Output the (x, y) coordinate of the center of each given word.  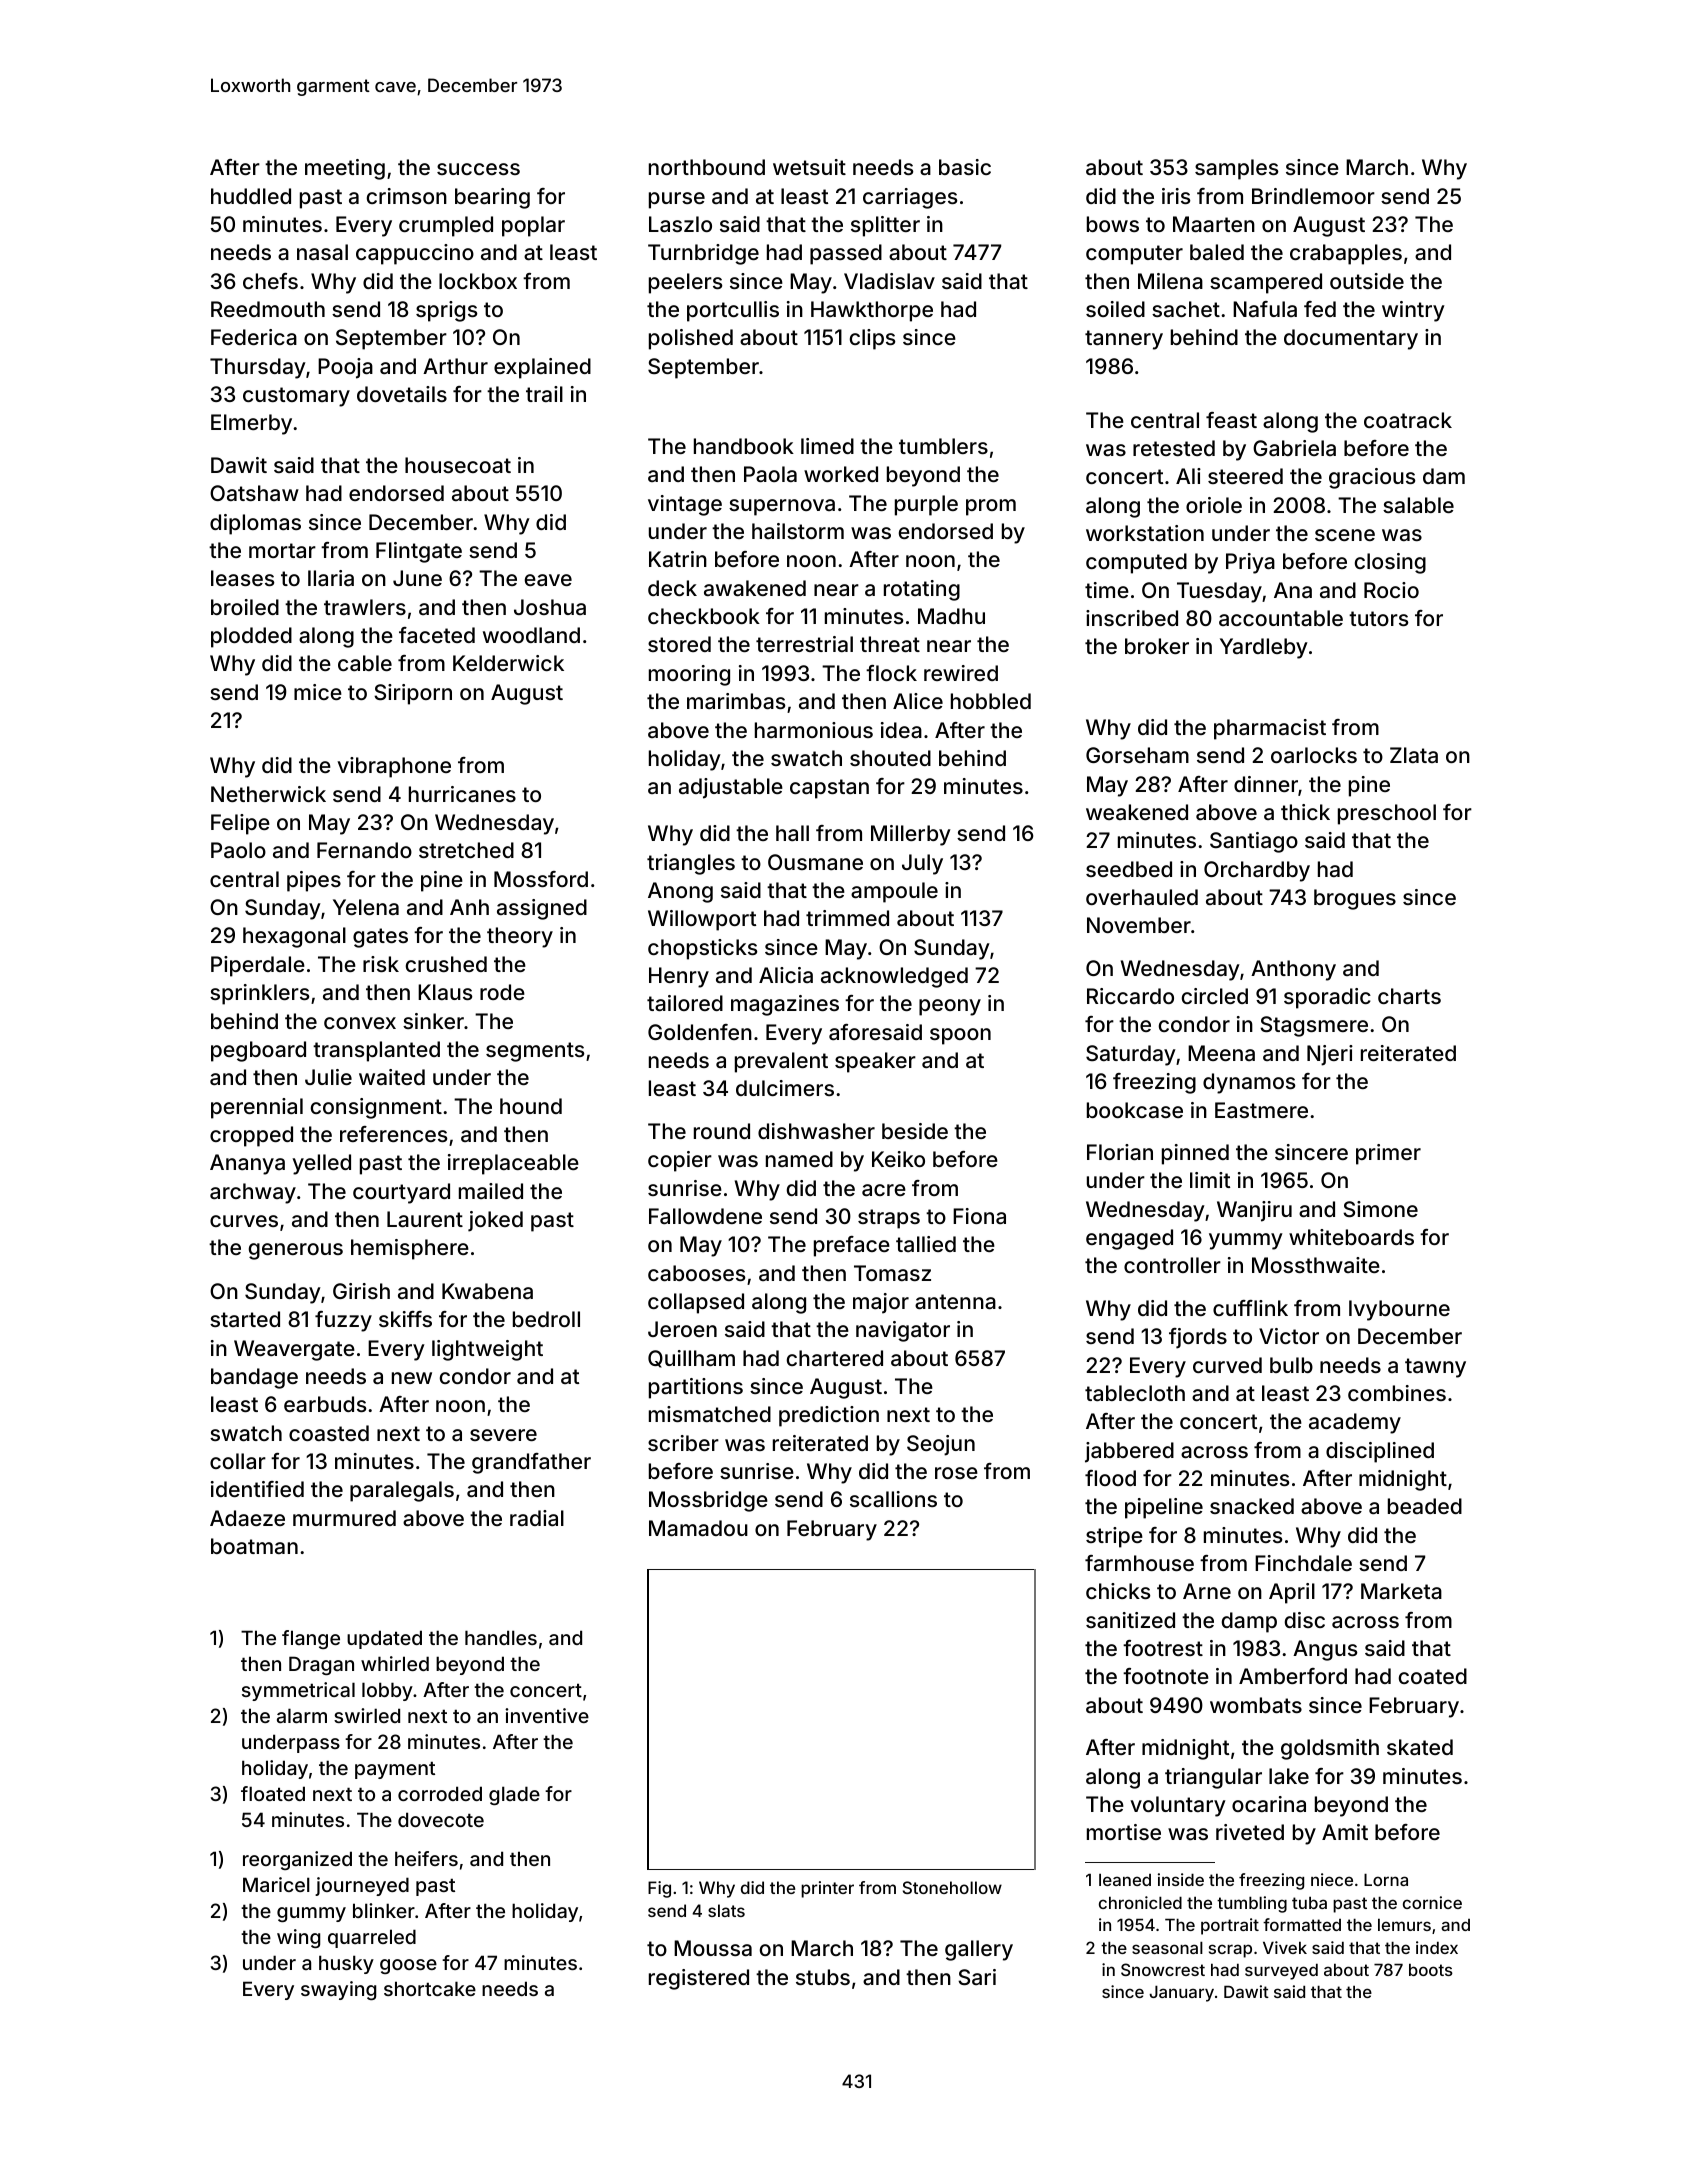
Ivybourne (1399, 1310)
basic (965, 167)
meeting (345, 169)
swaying (338, 1990)
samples (1236, 169)
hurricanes (462, 794)
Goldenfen (700, 1032)
